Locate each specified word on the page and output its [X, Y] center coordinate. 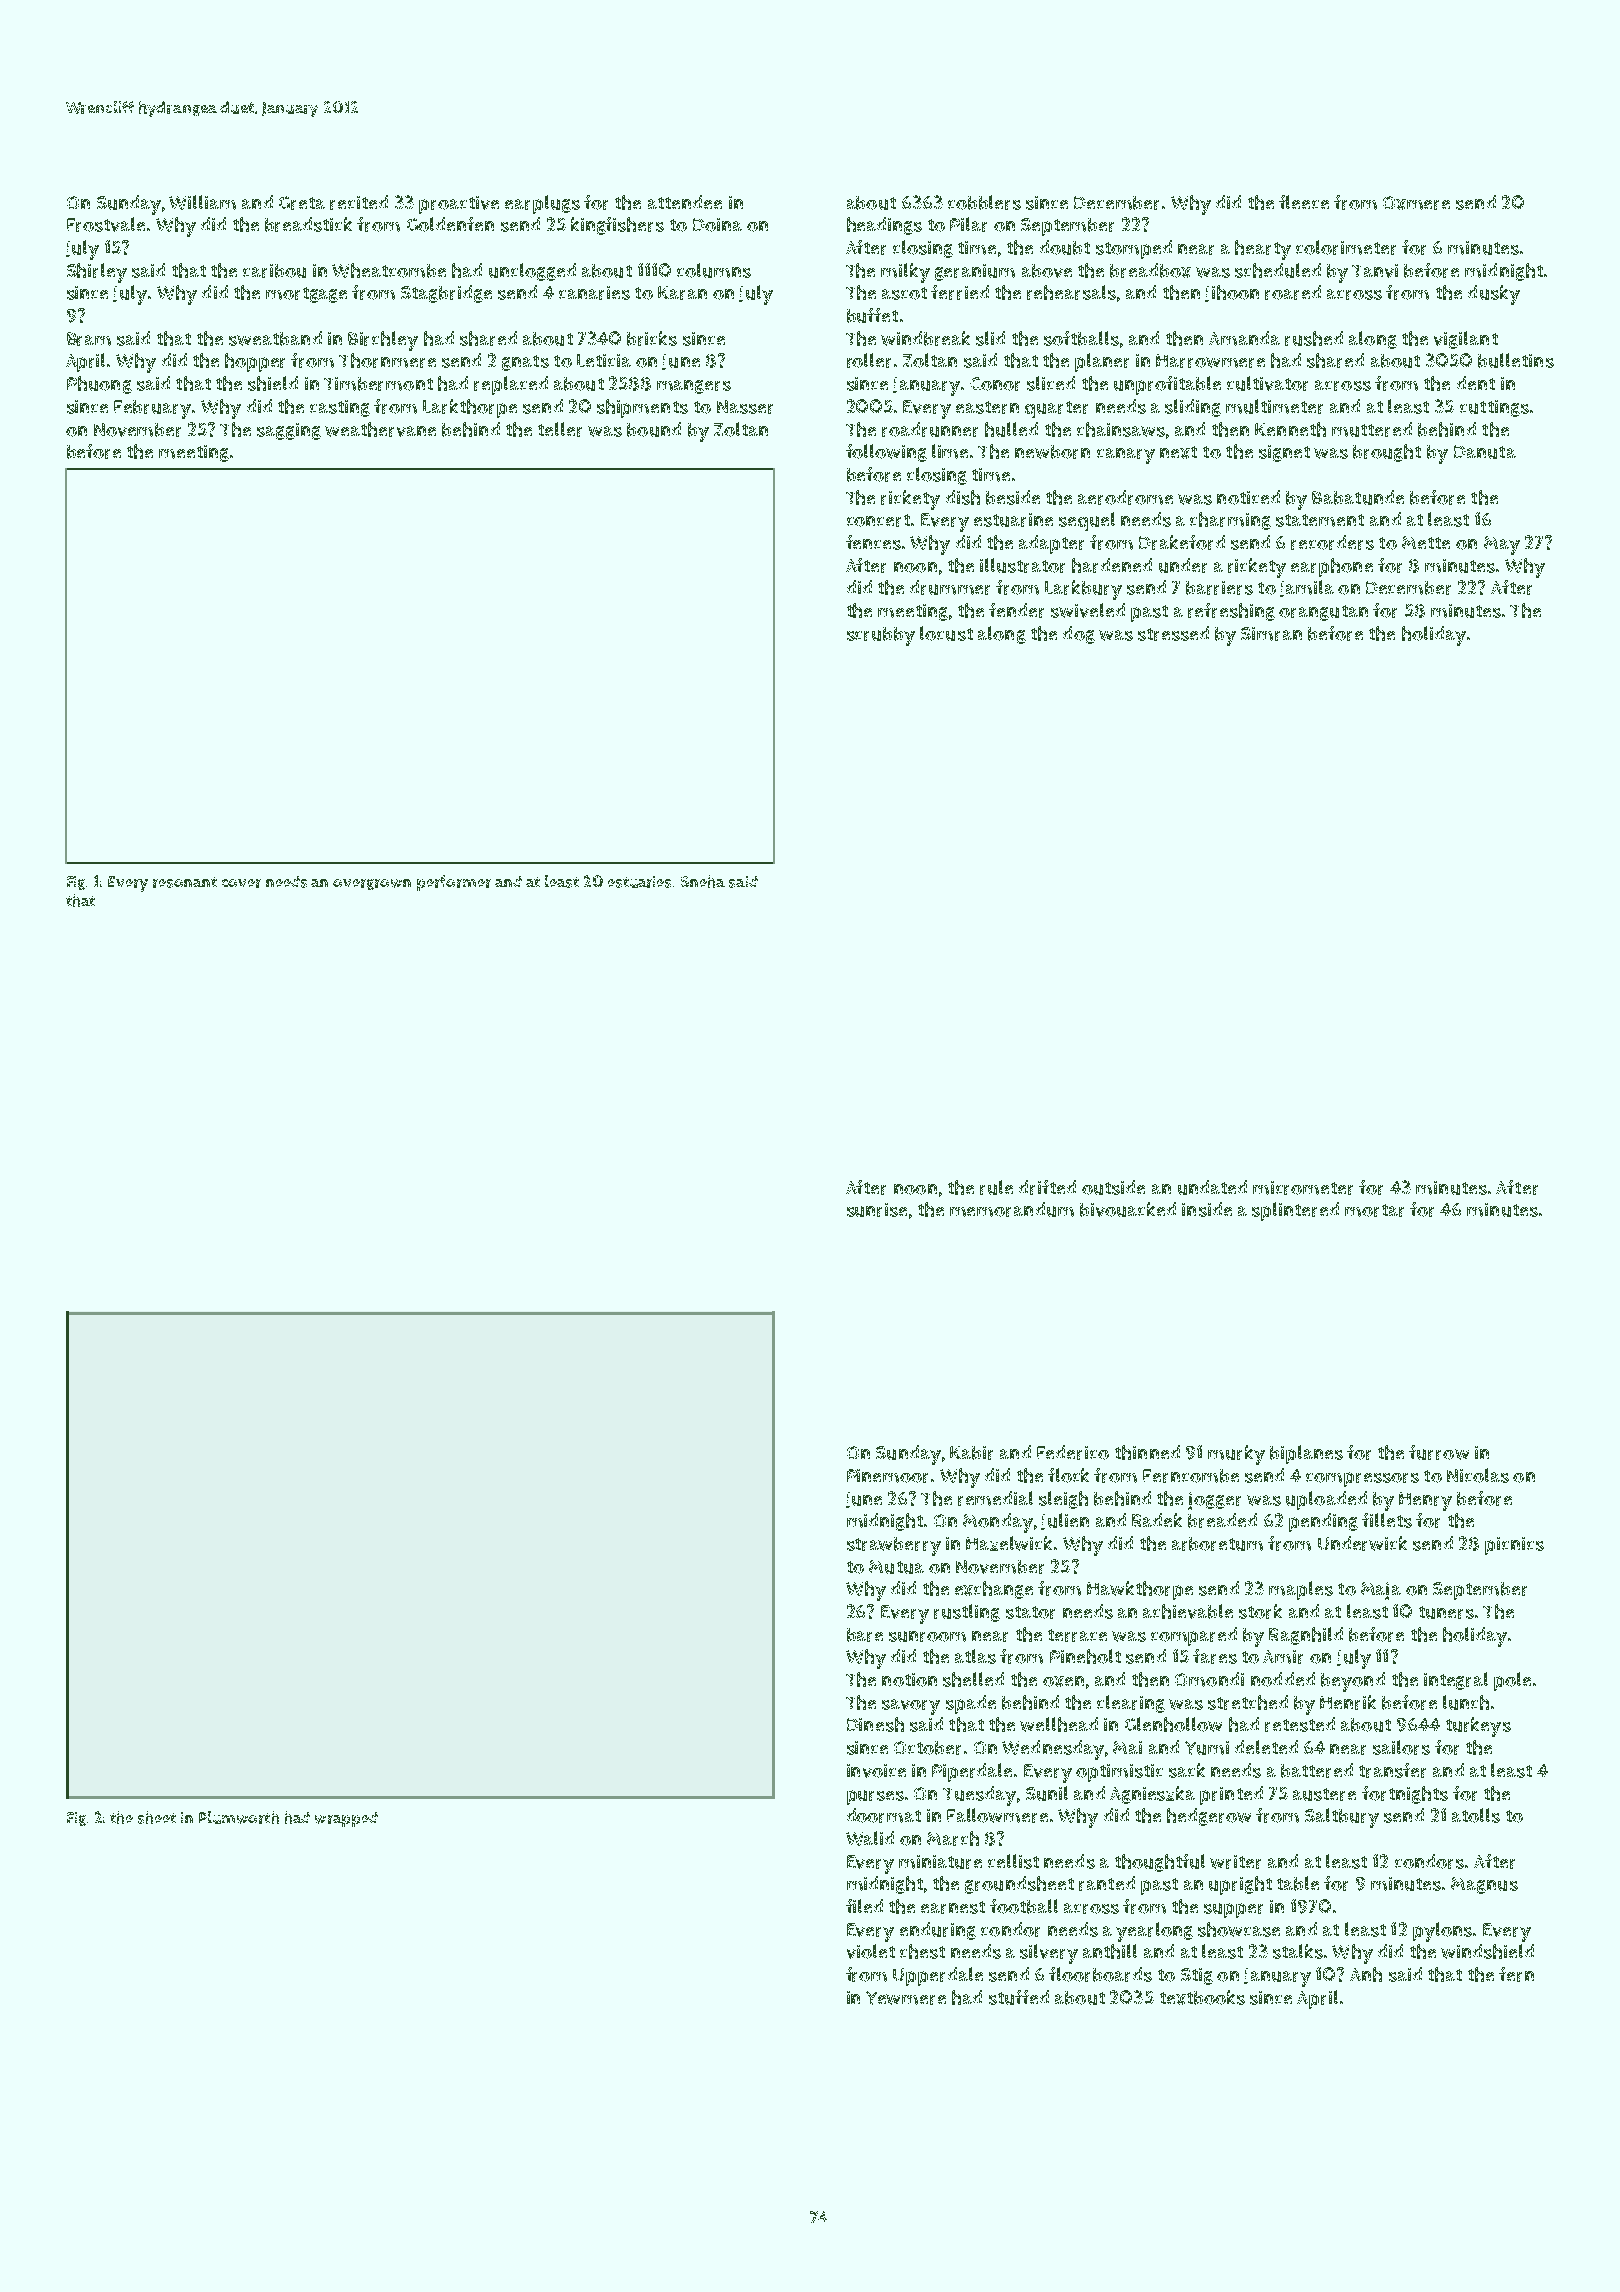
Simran [1271, 634]
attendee [685, 202]
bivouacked [1128, 1209]
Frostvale [106, 224]
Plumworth [239, 1817]
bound [654, 429]
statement [1320, 520]
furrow [1439, 1452]
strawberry [894, 1546]
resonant [185, 882]
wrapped [346, 1819]
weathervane [380, 429]
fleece [1304, 202]
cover [241, 883]
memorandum [1012, 1209]
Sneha [703, 881]
